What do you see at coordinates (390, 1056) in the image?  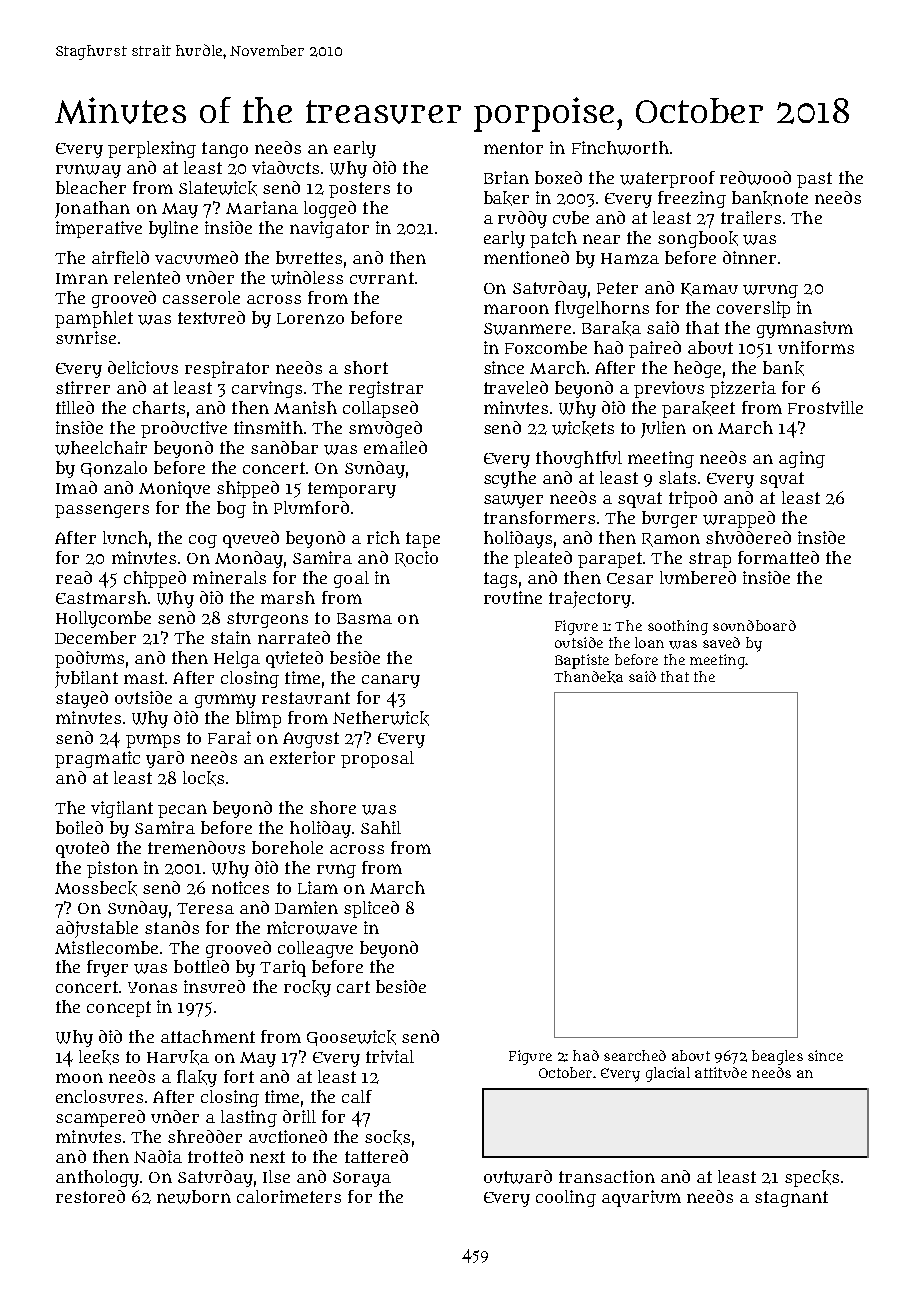 I see `trivial` at bounding box center [390, 1056].
